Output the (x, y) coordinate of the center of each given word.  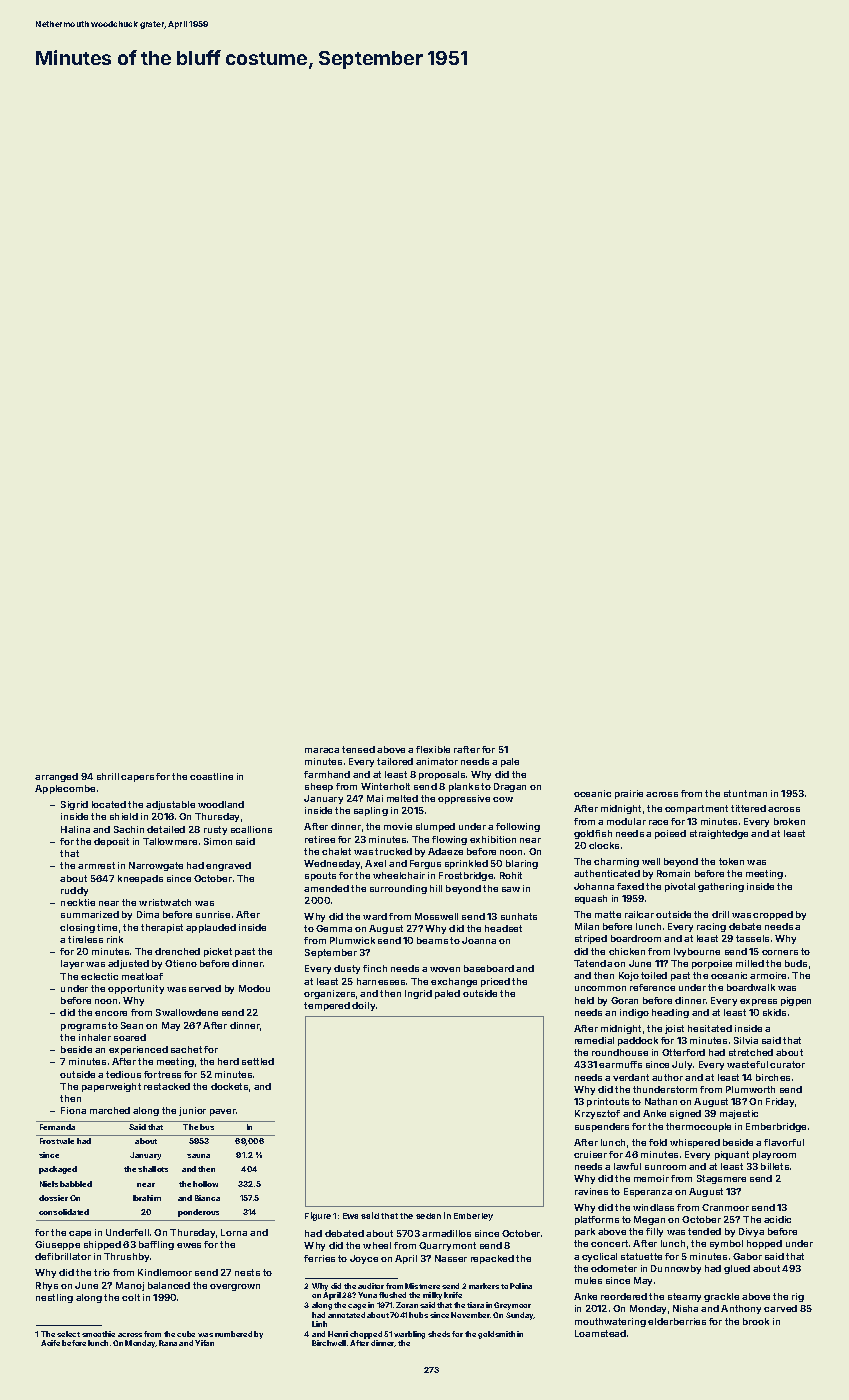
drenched (177, 951)
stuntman (745, 793)
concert (609, 1243)
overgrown (235, 1287)
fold (658, 1142)
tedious (123, 1074)
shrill (108, 776)
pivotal (680, 887)
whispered (695, 1143)
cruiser (590, 1154)
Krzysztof (597, 1114)
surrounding (398, 889)
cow (503, 799)
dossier (53, 1198)
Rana (168, 1343)
